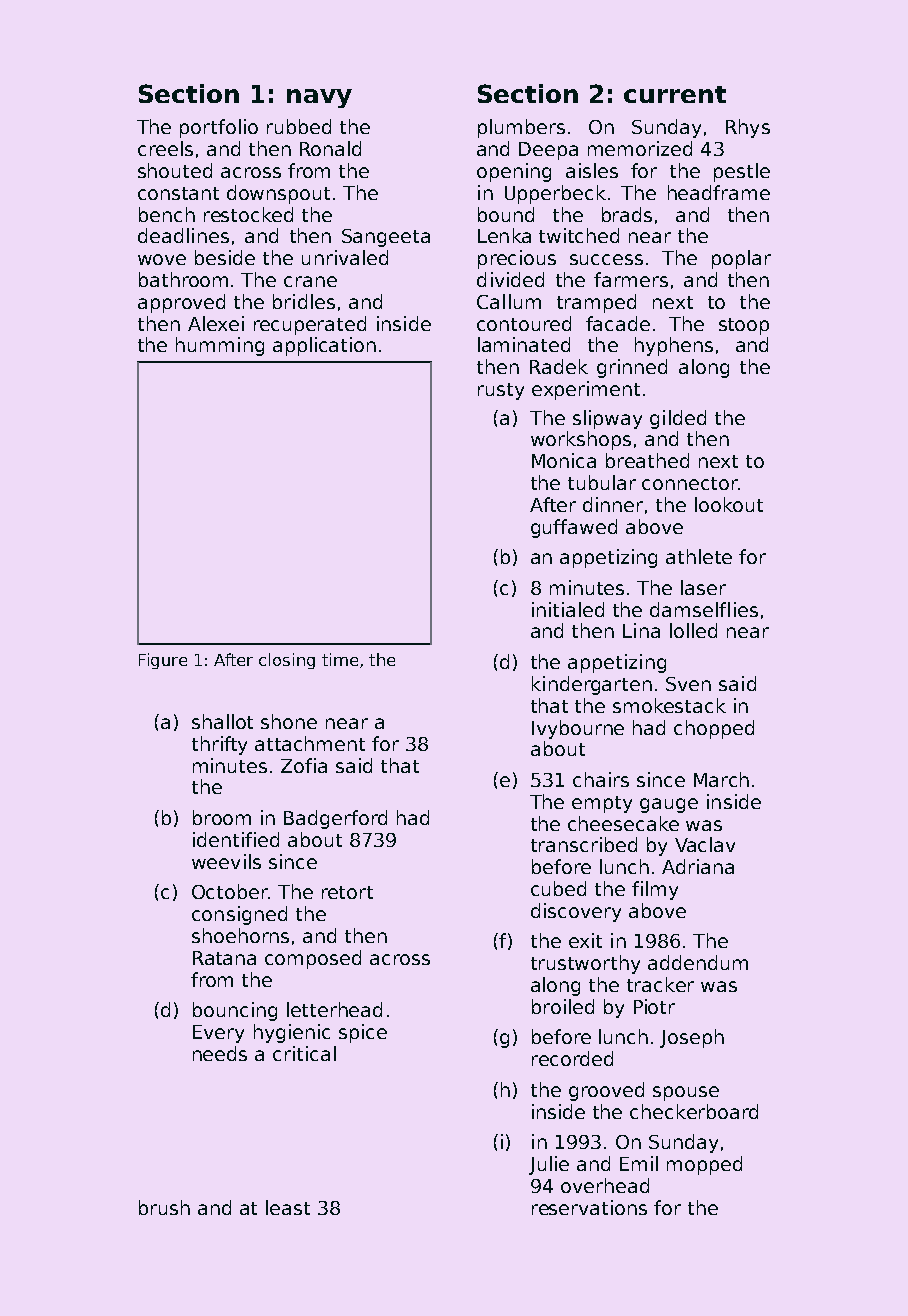  Describe the element at coordinates (510, 279) in the image. I see `divided` at that location.
